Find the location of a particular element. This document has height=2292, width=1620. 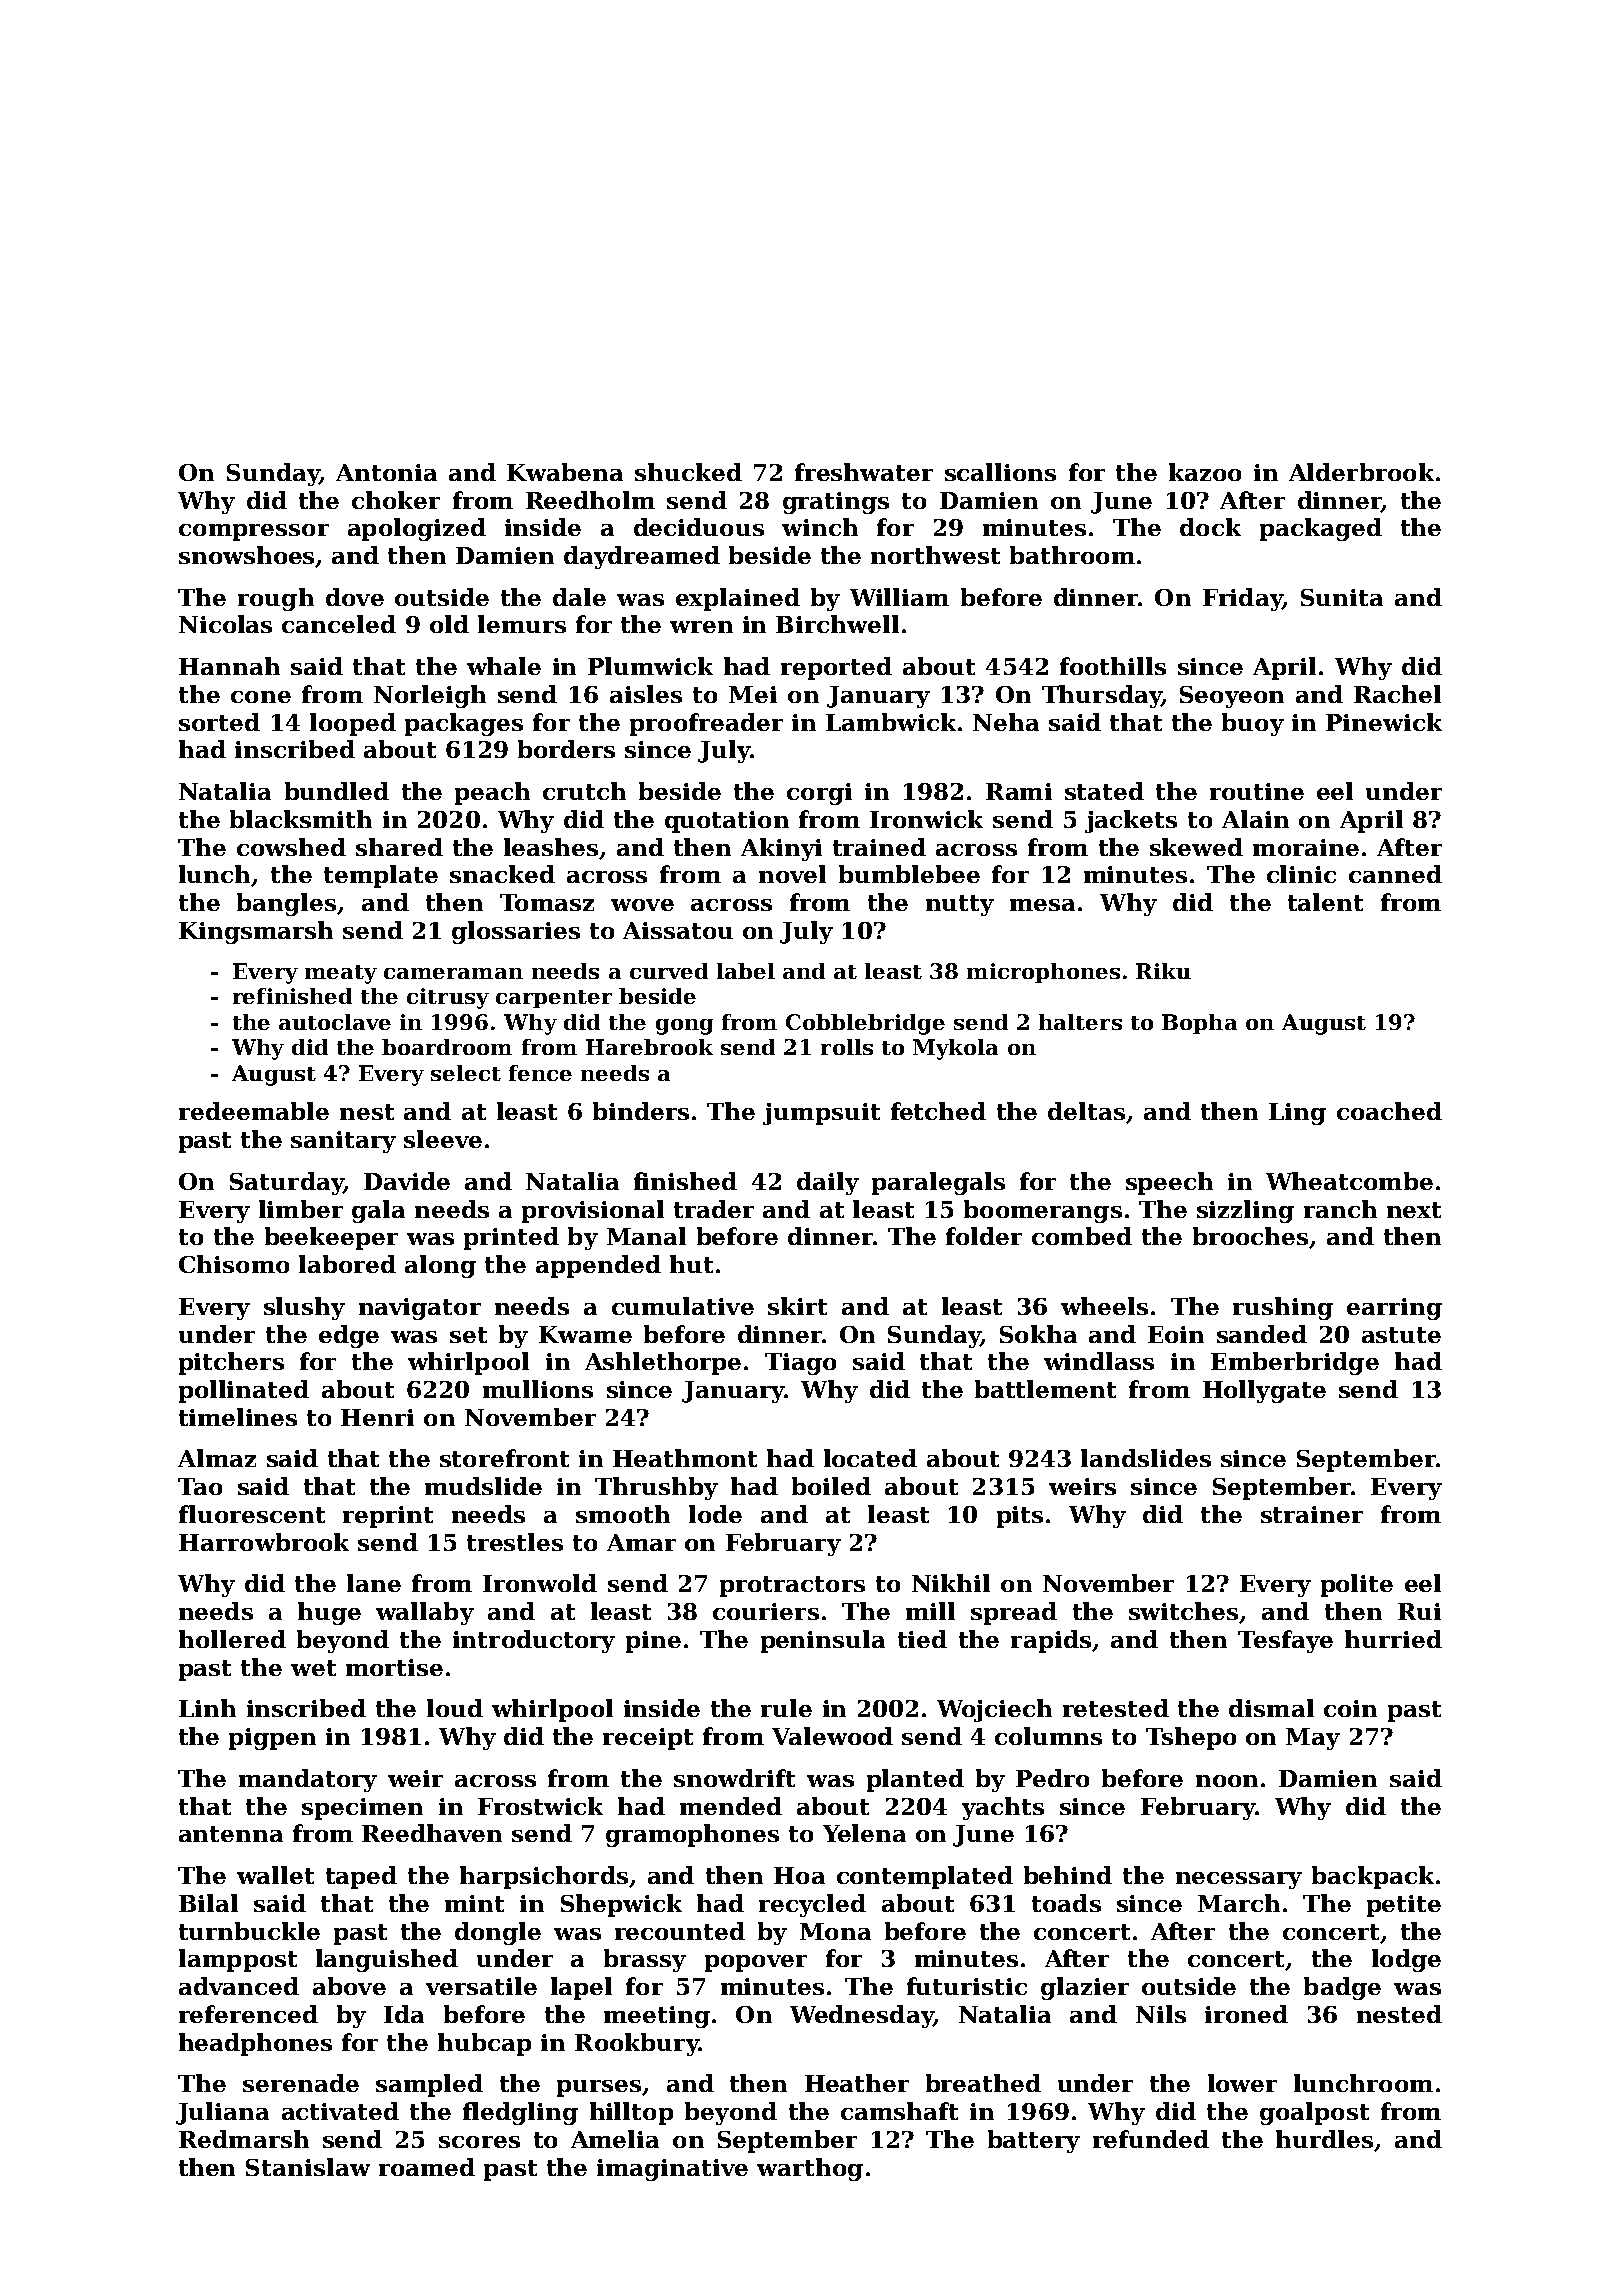

Lambwick is located at coordinates (891, 722).
